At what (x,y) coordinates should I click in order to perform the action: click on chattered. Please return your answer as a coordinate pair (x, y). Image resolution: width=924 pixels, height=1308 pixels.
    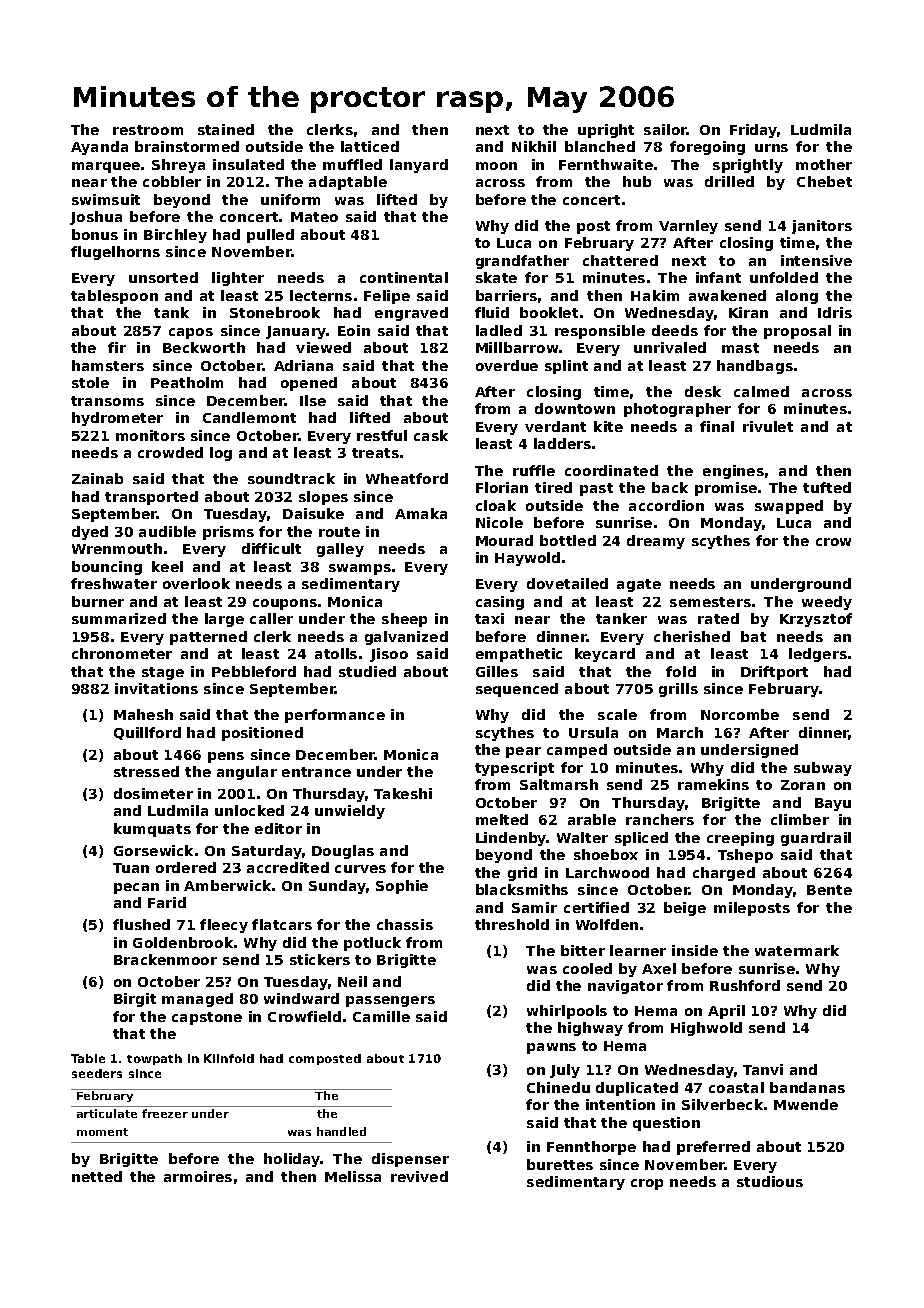
    Looking at the image, I should click on (620, 260).
